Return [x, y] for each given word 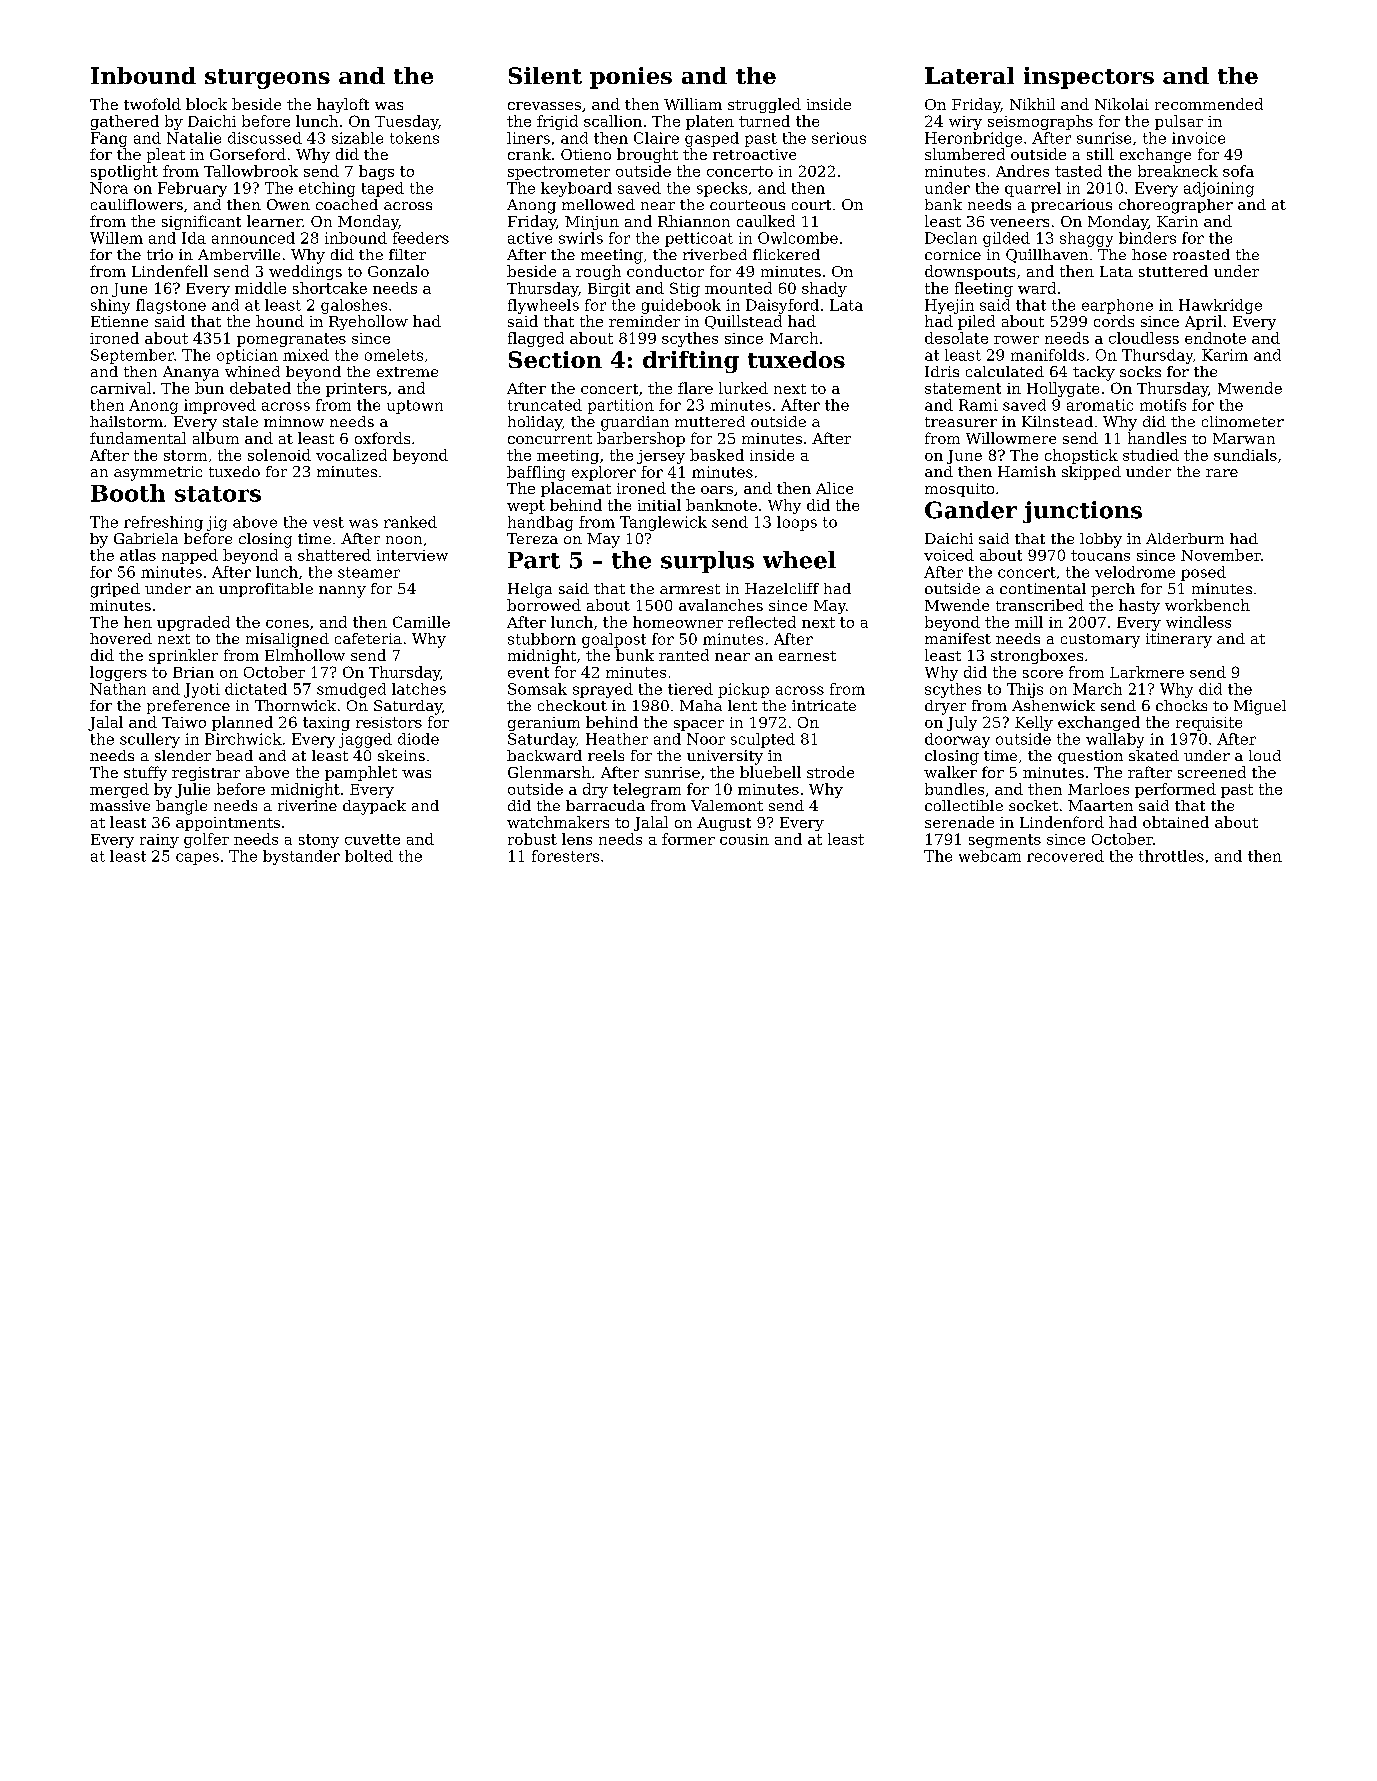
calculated [1005, 371]
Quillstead [743, 322]
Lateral [969, 75]
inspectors [1089, 78]
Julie [192, 790]
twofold [152, 104]
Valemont [727, 805]
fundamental [138, 438]
